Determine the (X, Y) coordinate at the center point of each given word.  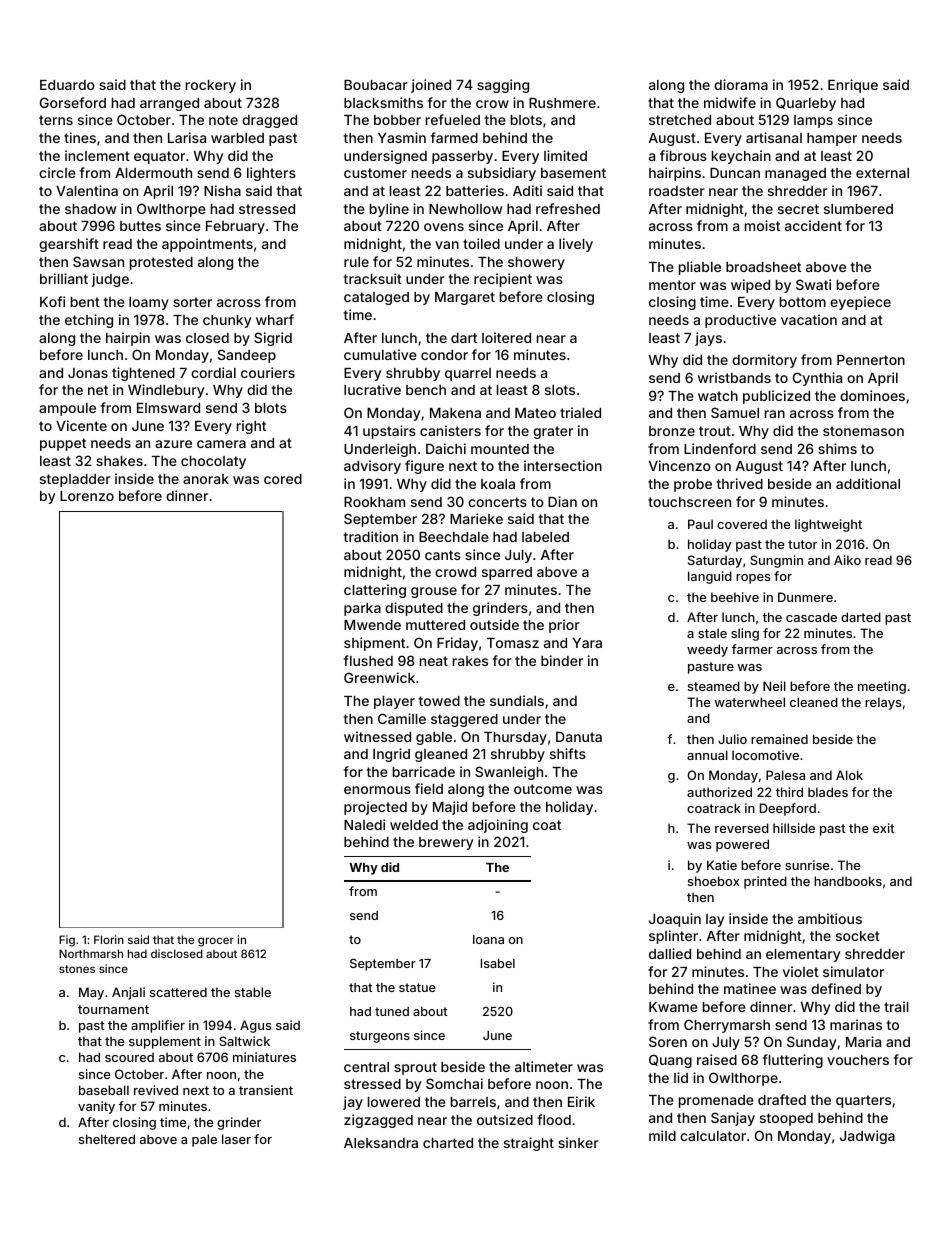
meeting (882, 687)
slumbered (858, 209)
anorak (206, 479)
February (235, 227)
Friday (457, 644)
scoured (129, 1057)
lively (576, 245)
